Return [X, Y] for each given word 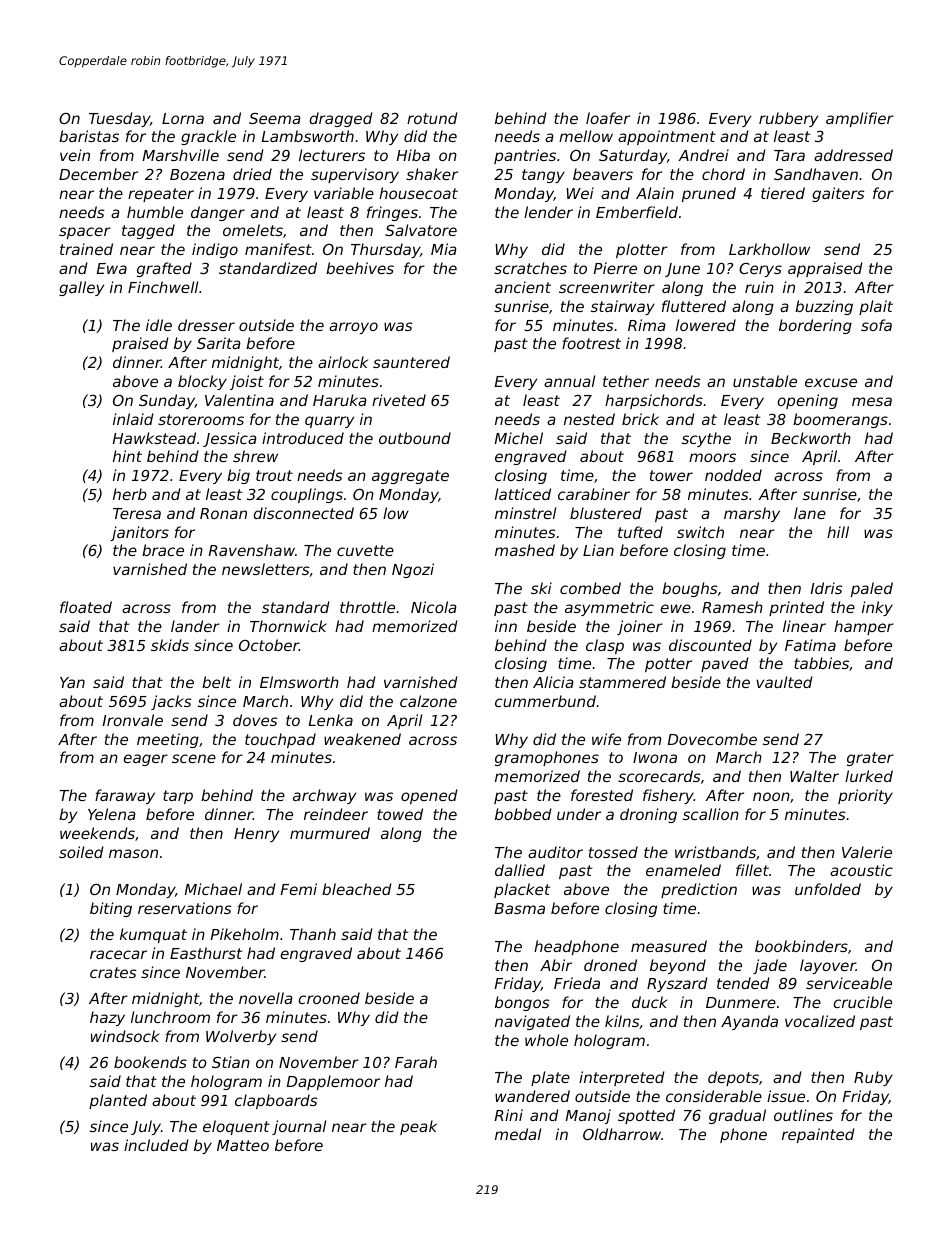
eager [145, 760]
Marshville [181, 155]
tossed [613, 852]
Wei [580, 193]
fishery [668, 796]
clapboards [276, 1101]
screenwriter [607, 287]
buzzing [824, 307]
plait [876, 307]
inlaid [133, 419]
